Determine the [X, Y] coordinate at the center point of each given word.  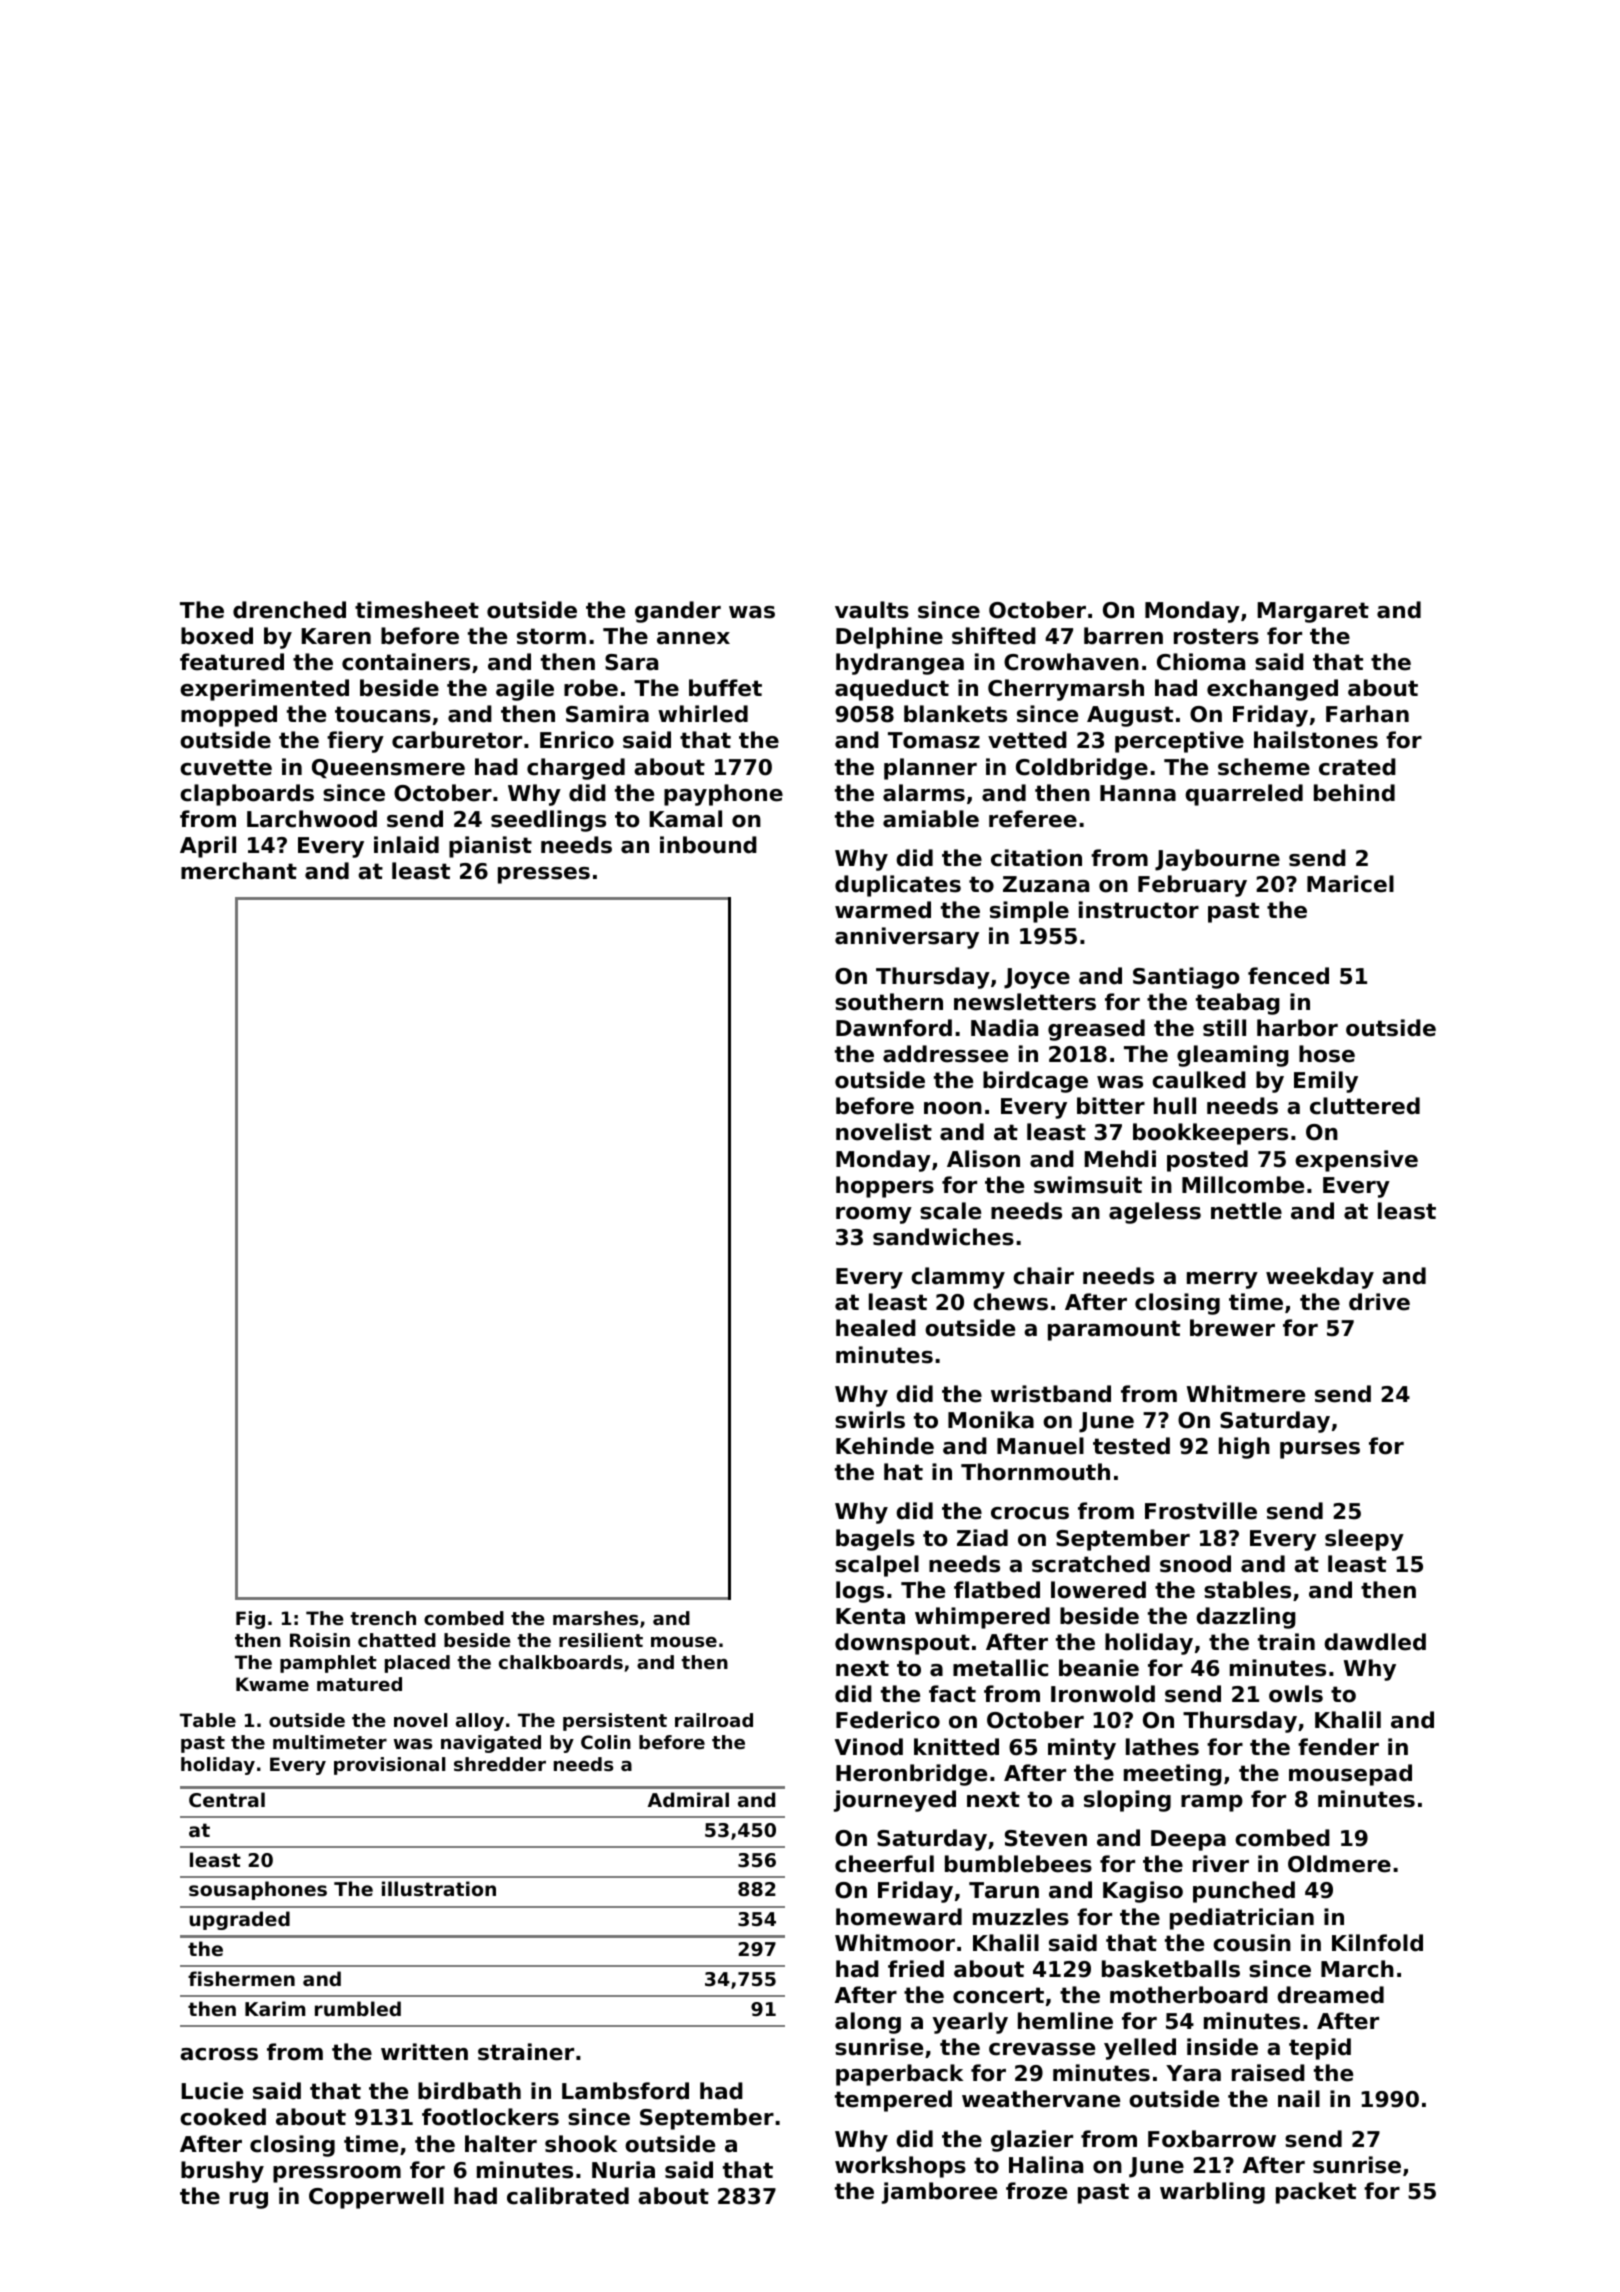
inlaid [406, 845]
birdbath [469, 2091]
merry [1222, 1280]
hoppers [885, 1187]
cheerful [884, 1864]
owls [1296, 1694]
